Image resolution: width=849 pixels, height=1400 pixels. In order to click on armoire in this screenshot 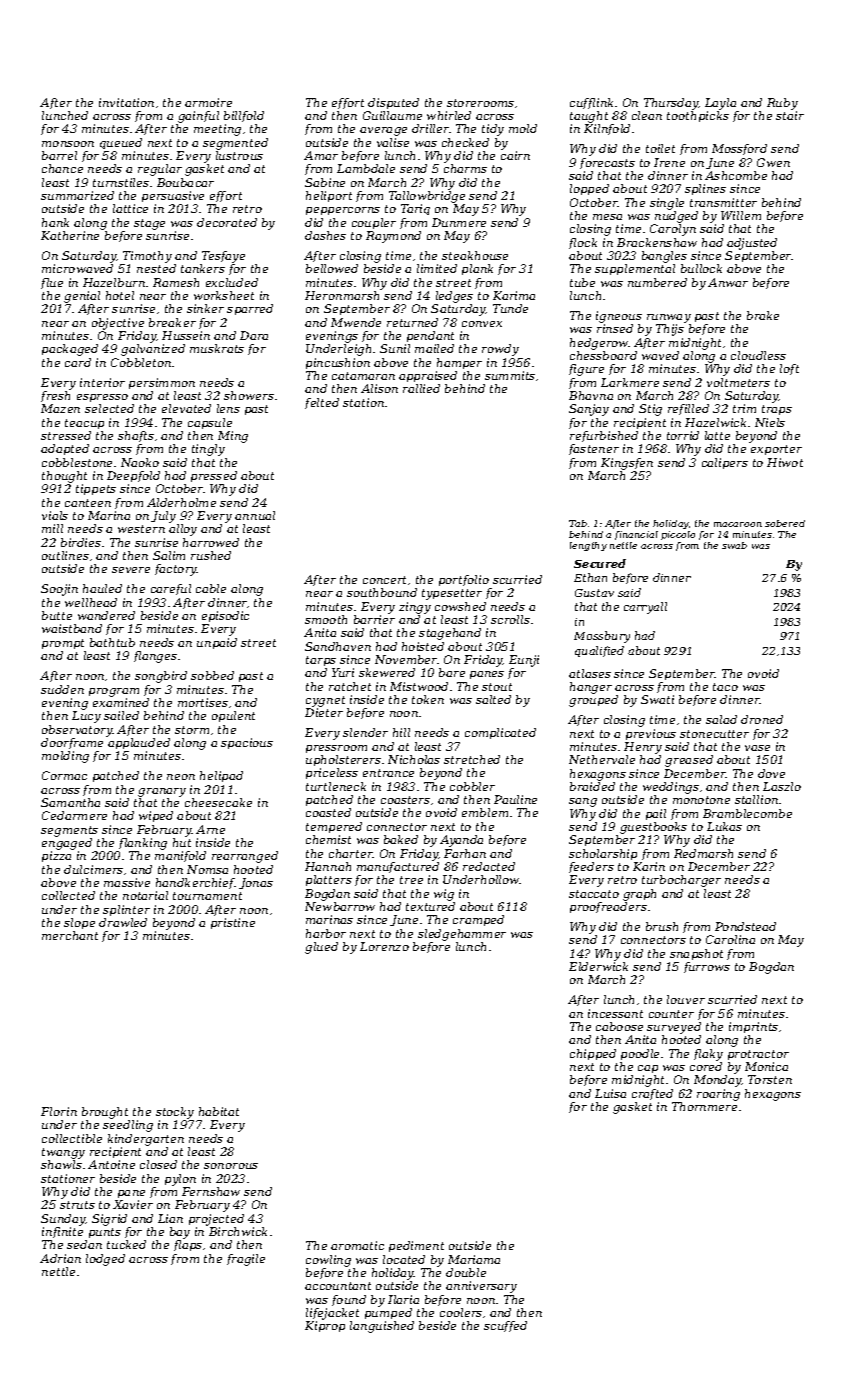, I will do `click(208, 102)`.
